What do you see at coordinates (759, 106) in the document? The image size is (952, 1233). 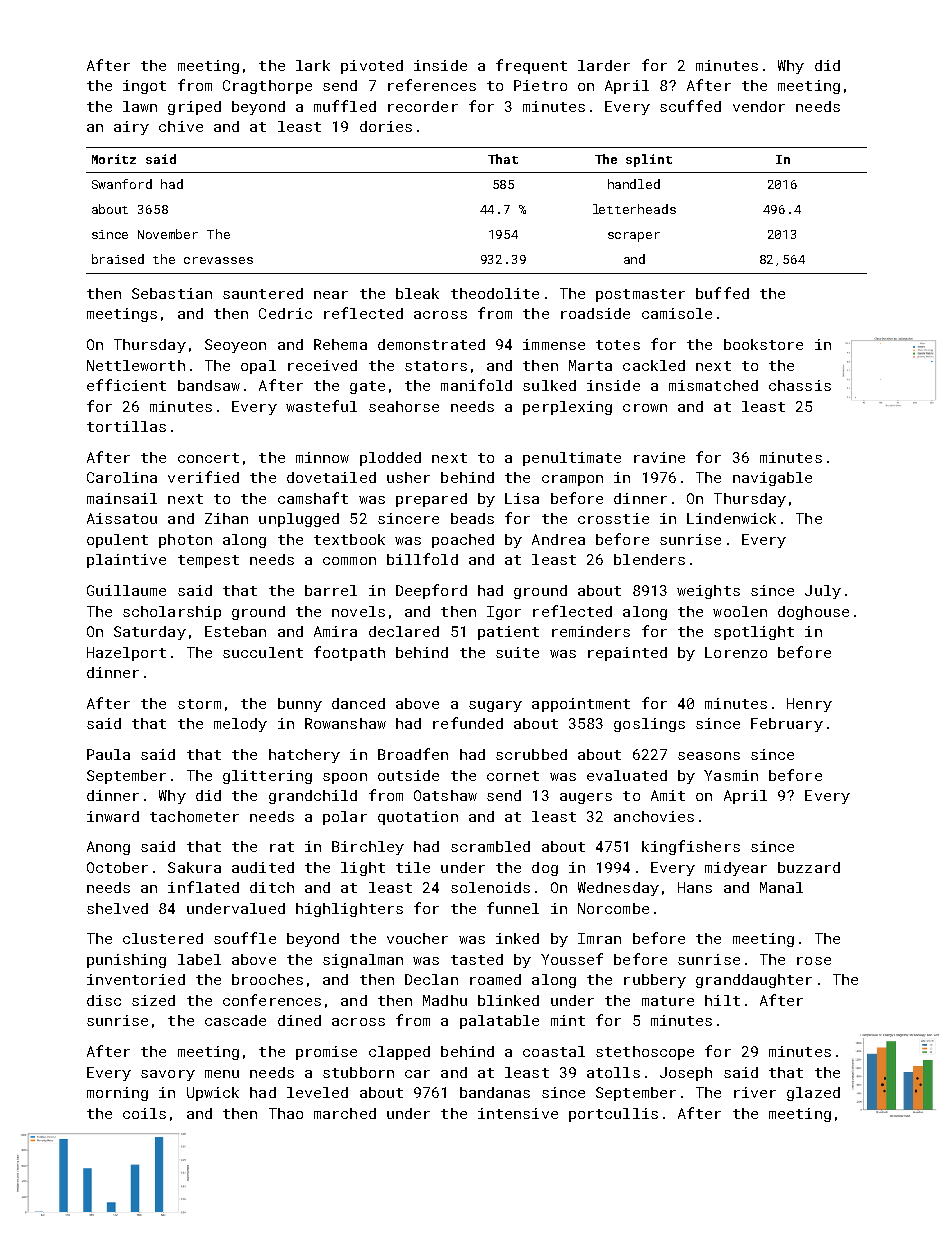 I see `vendor` at bounding box center [759, 106].
